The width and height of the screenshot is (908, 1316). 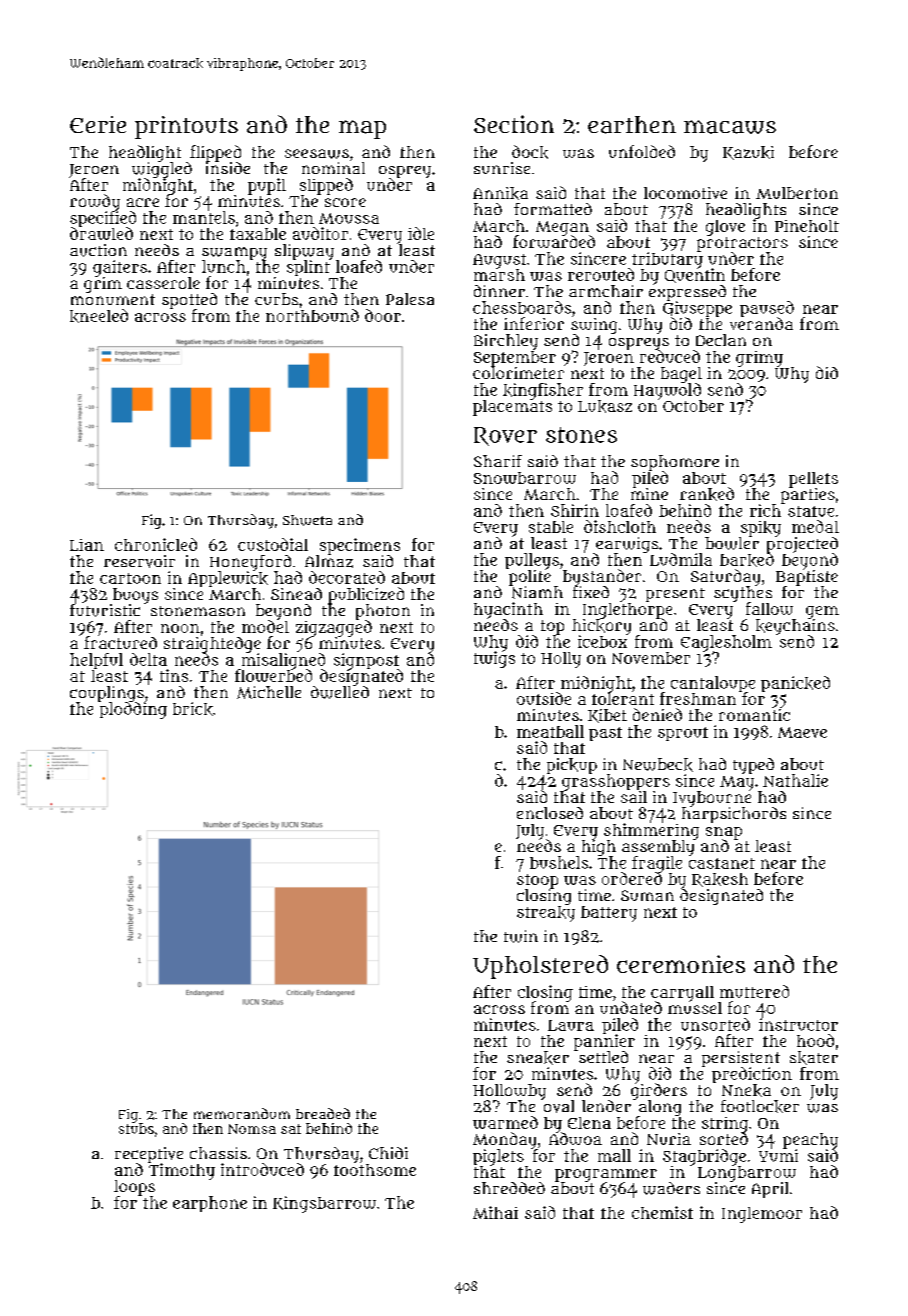 What do you see at coordinates (761, 323) in the screenshot?
I see `veranda` at bounding box center [761, 323].
